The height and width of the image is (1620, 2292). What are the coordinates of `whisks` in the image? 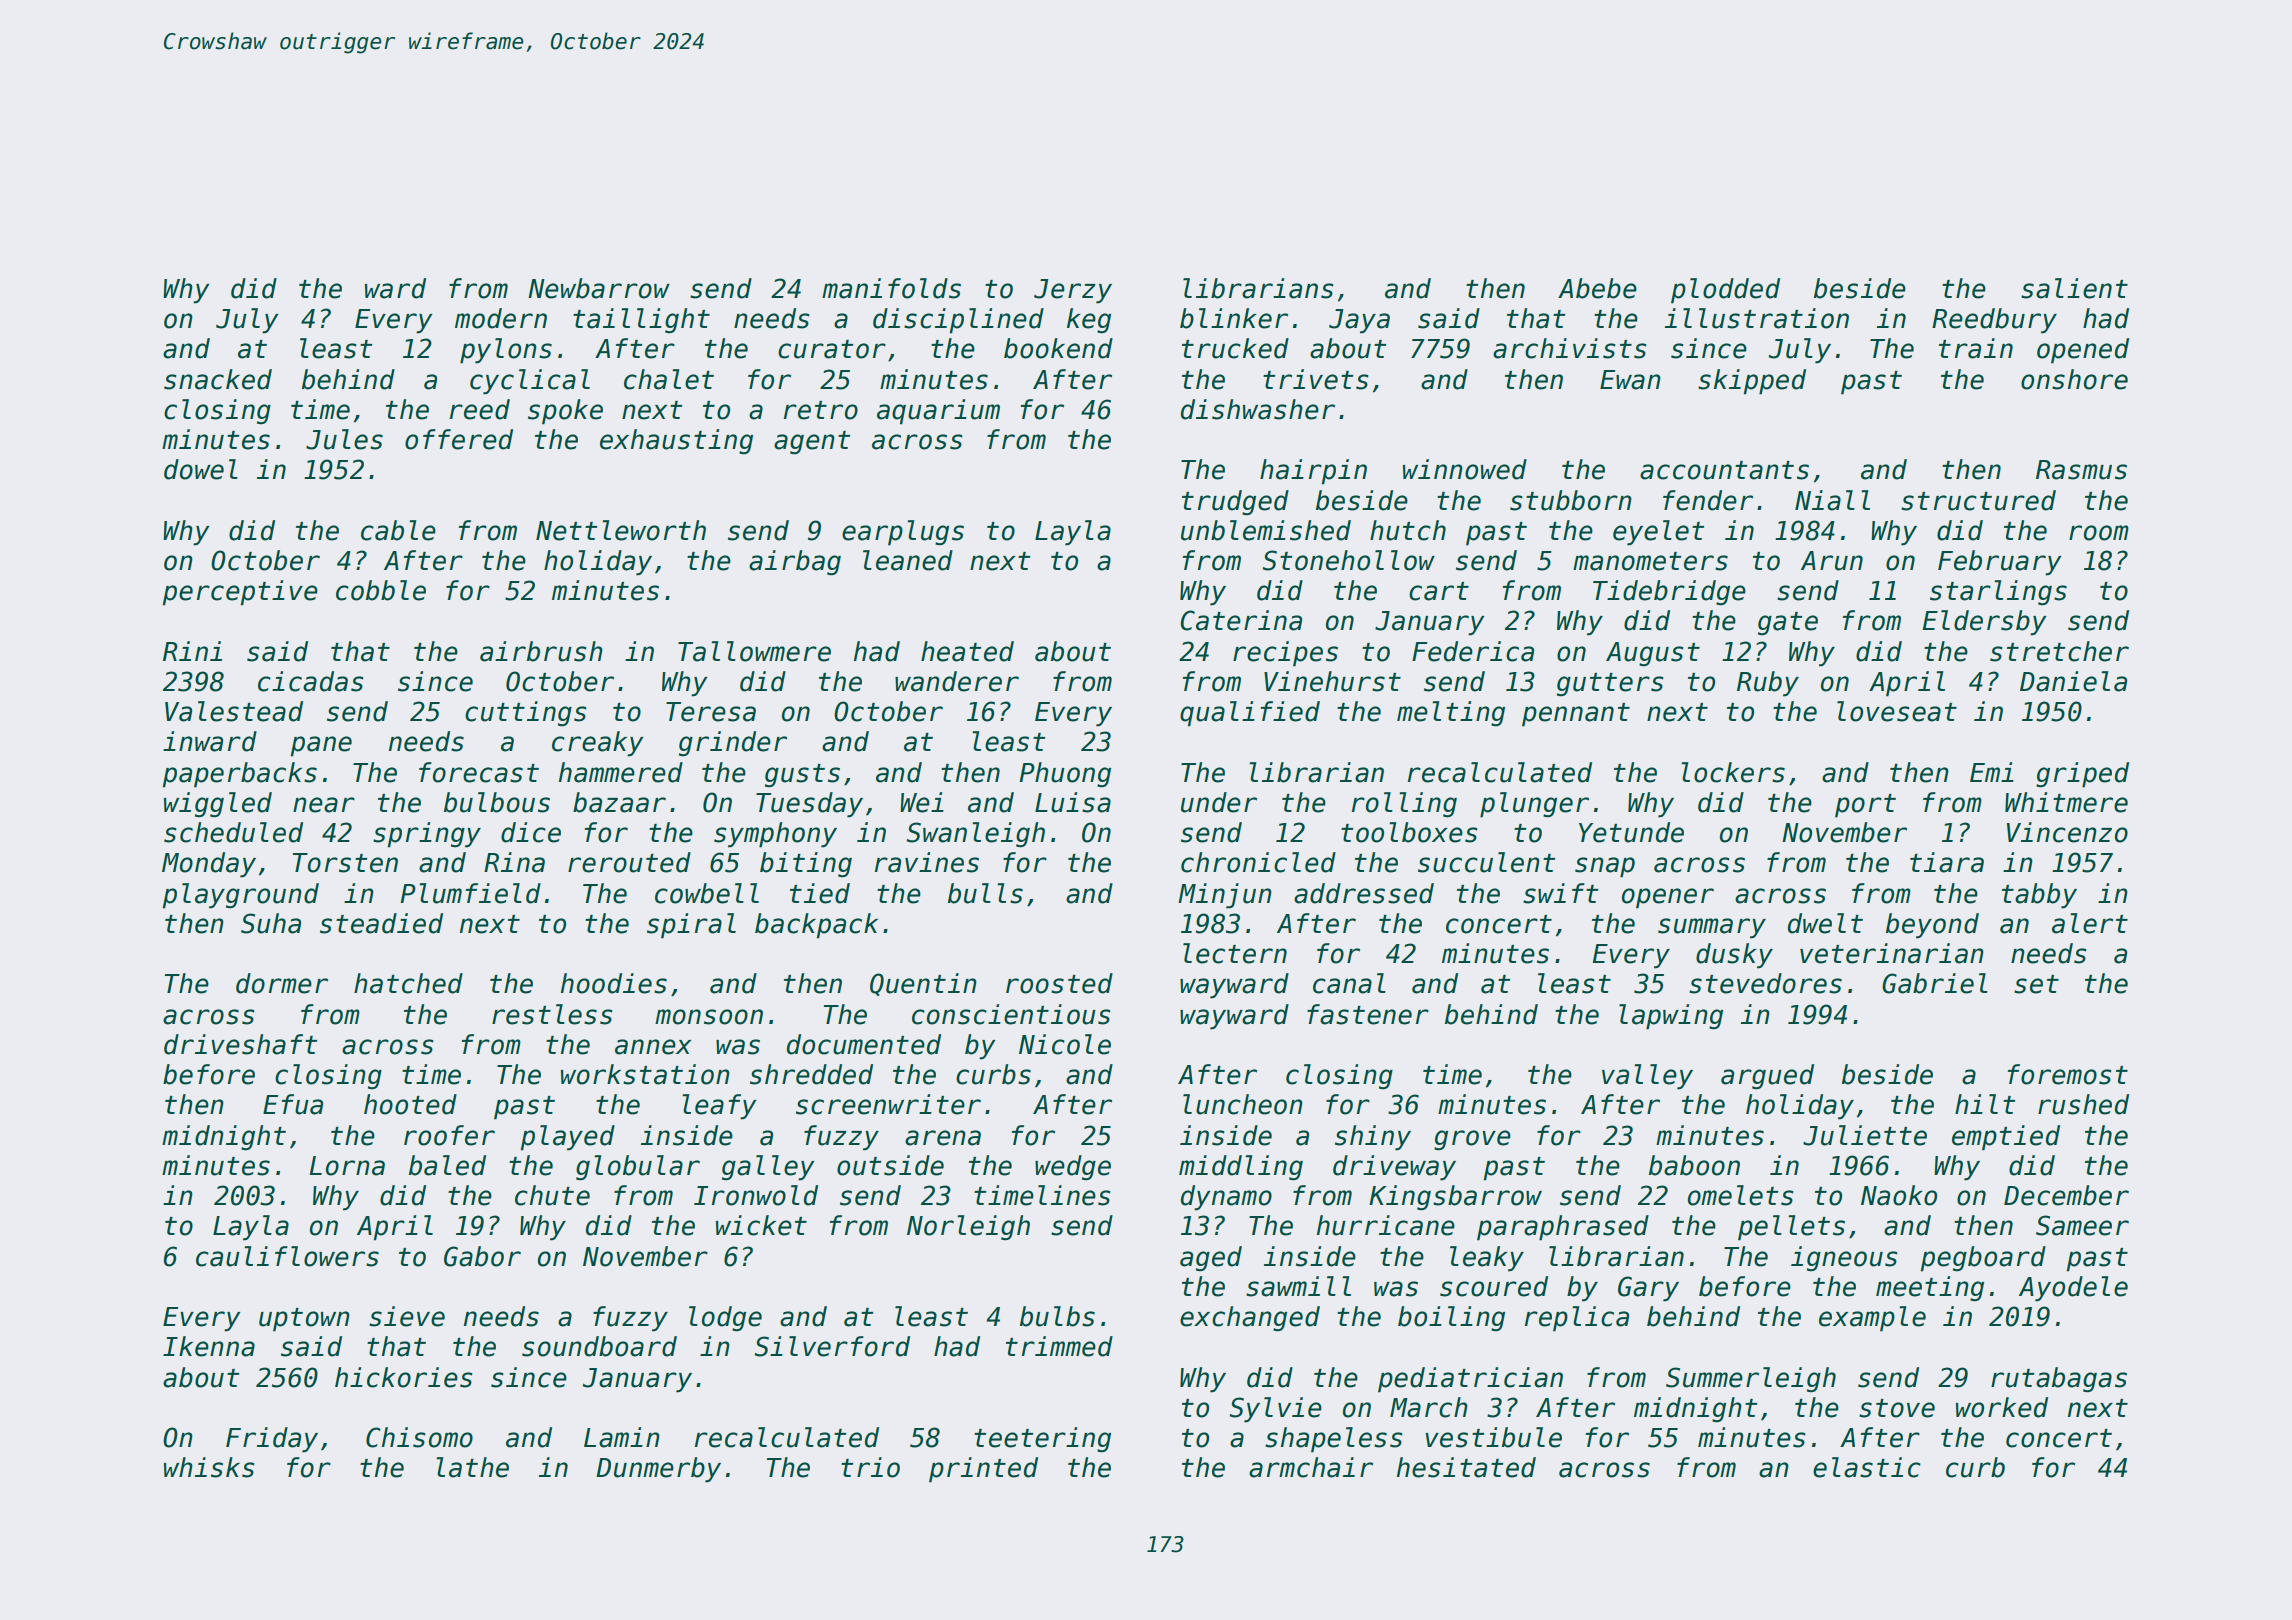 It's located at (209, 1467).
